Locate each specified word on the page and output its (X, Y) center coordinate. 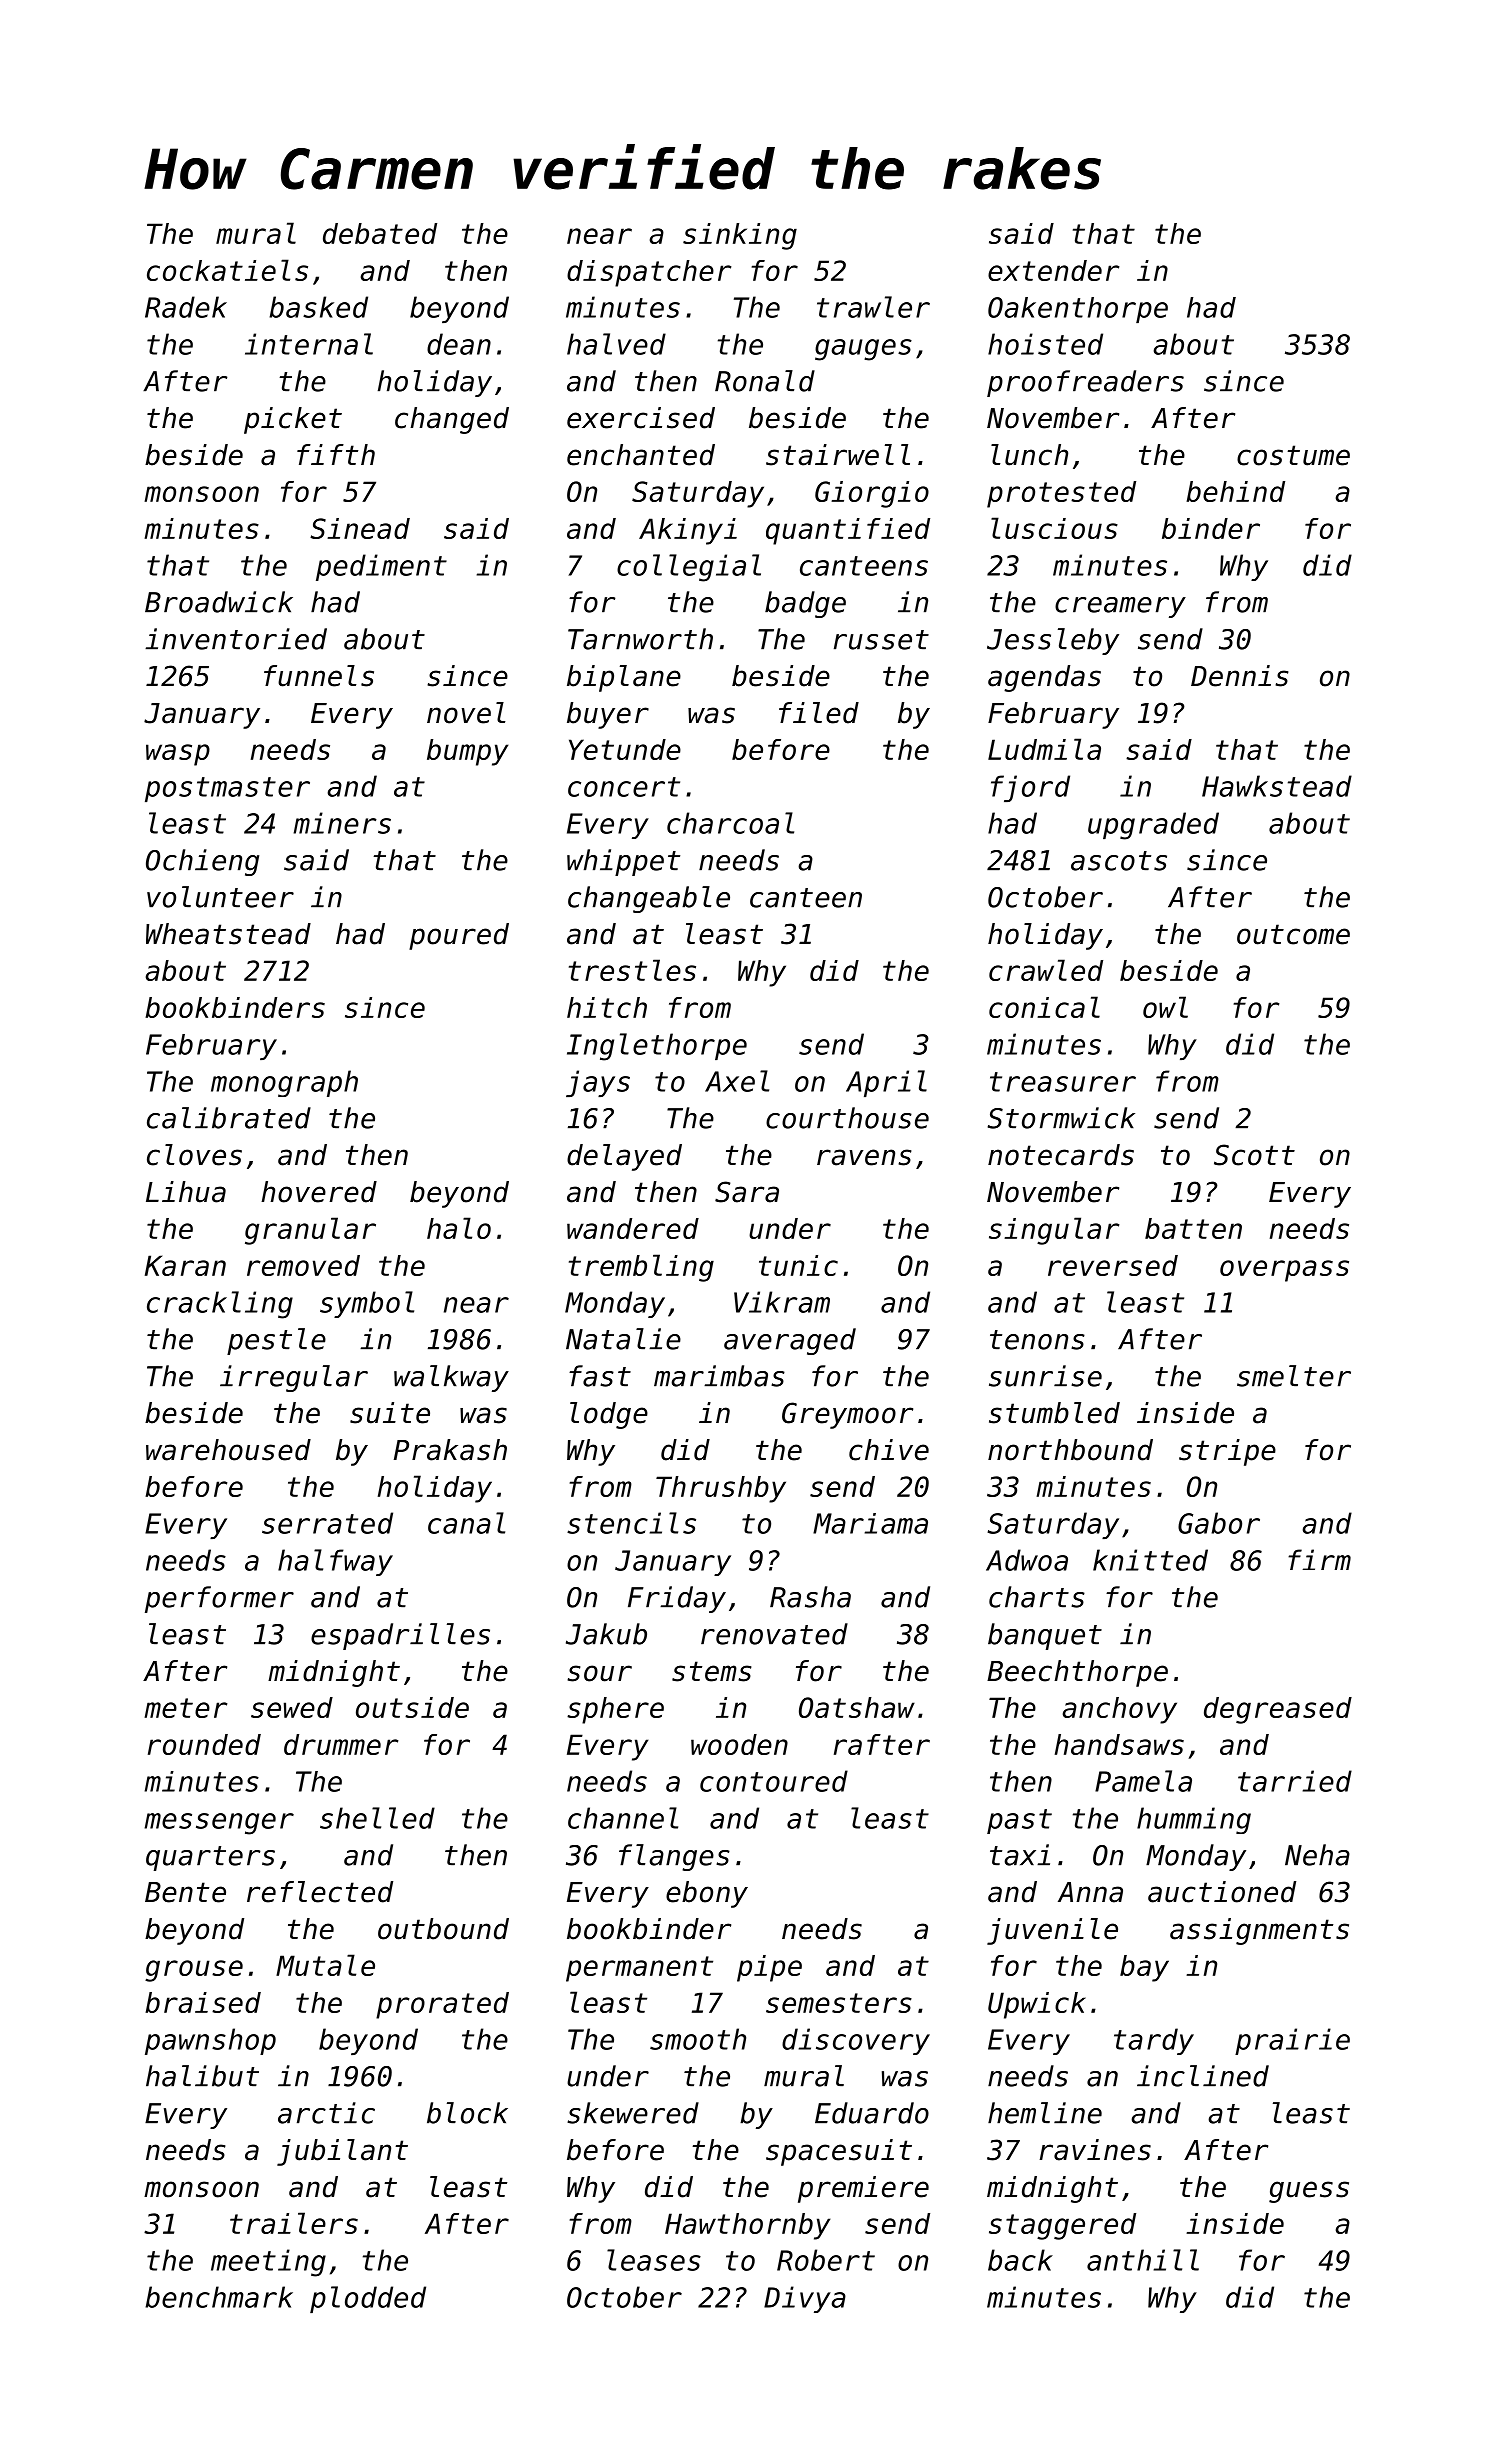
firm (1319, 1559)
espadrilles (400, 1636)
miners (342, 823)
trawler (873, 307)
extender (1053, 270)
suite (390, 1413)
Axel (737, 1081)
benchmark (219, 2297)
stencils (631, 1523)
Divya (805, 2299)
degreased (1278, 1710)
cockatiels (227, 270)
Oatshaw (857, 1707)
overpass (1284, 1271)
